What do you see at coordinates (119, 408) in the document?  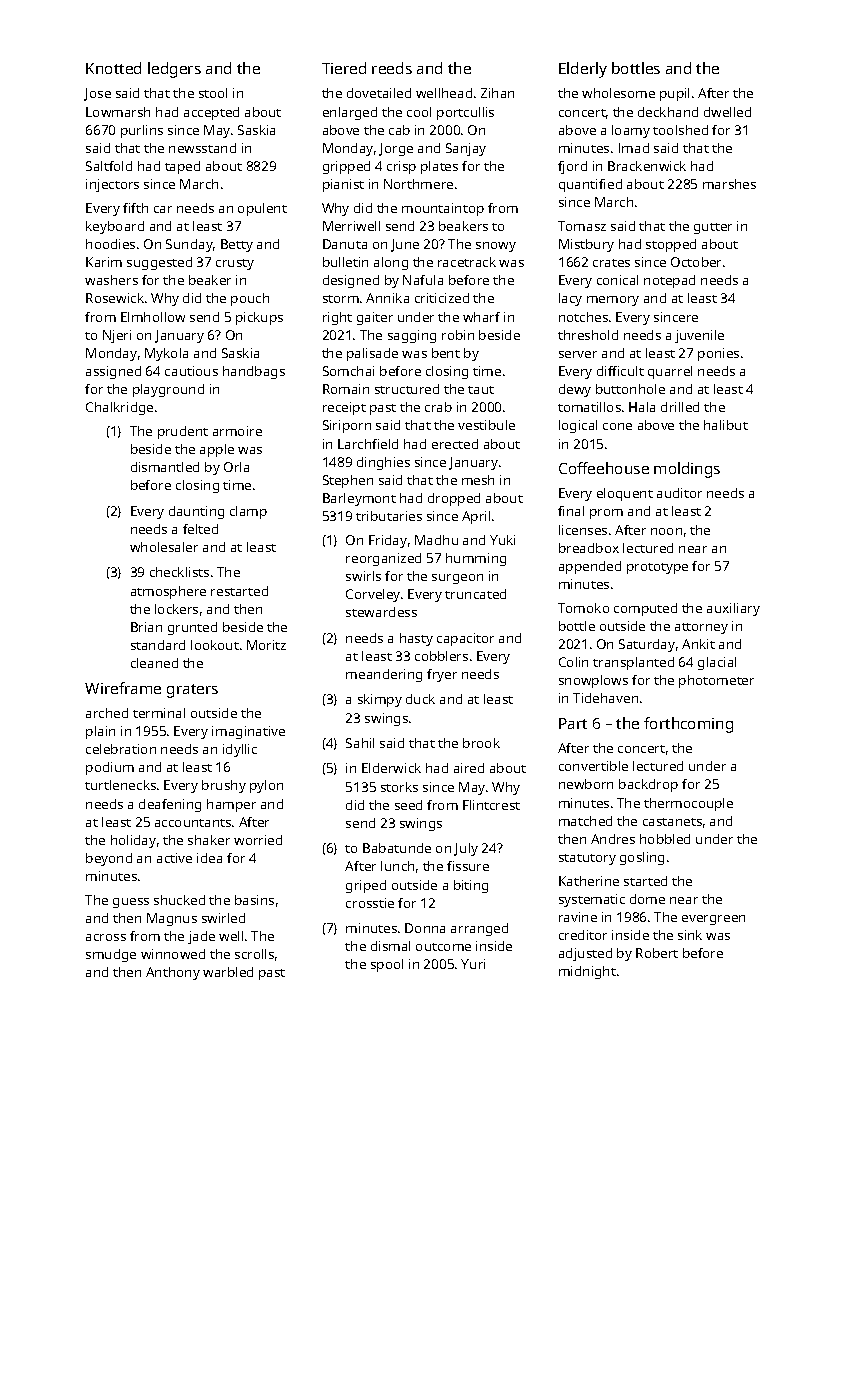 I see `Chalkridge` at bounding box center [119, 408].
